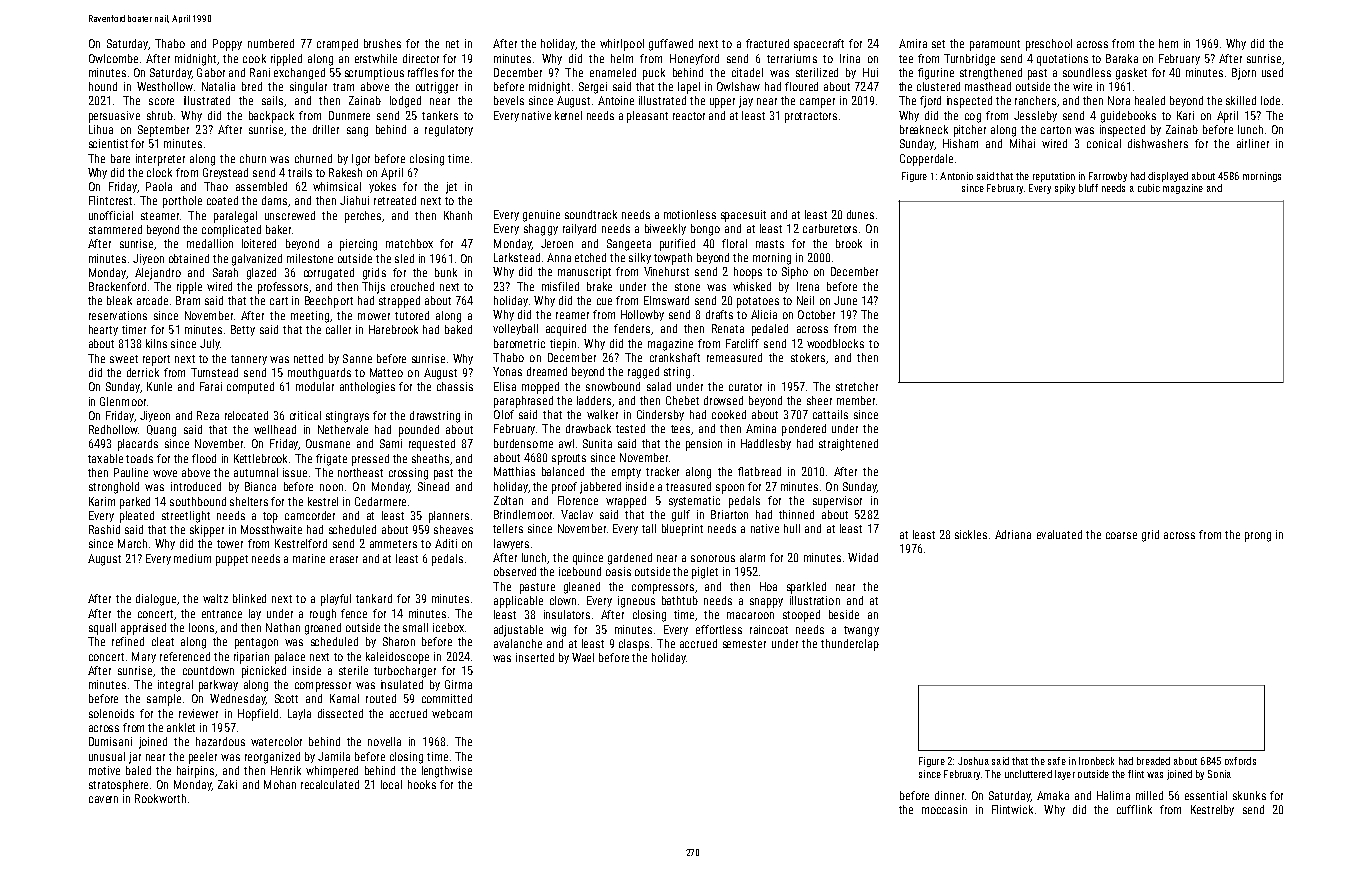  What do you see at coordinates (675, 357) in the document?
I see `crankshaft` at bounding box center [675, 357].
